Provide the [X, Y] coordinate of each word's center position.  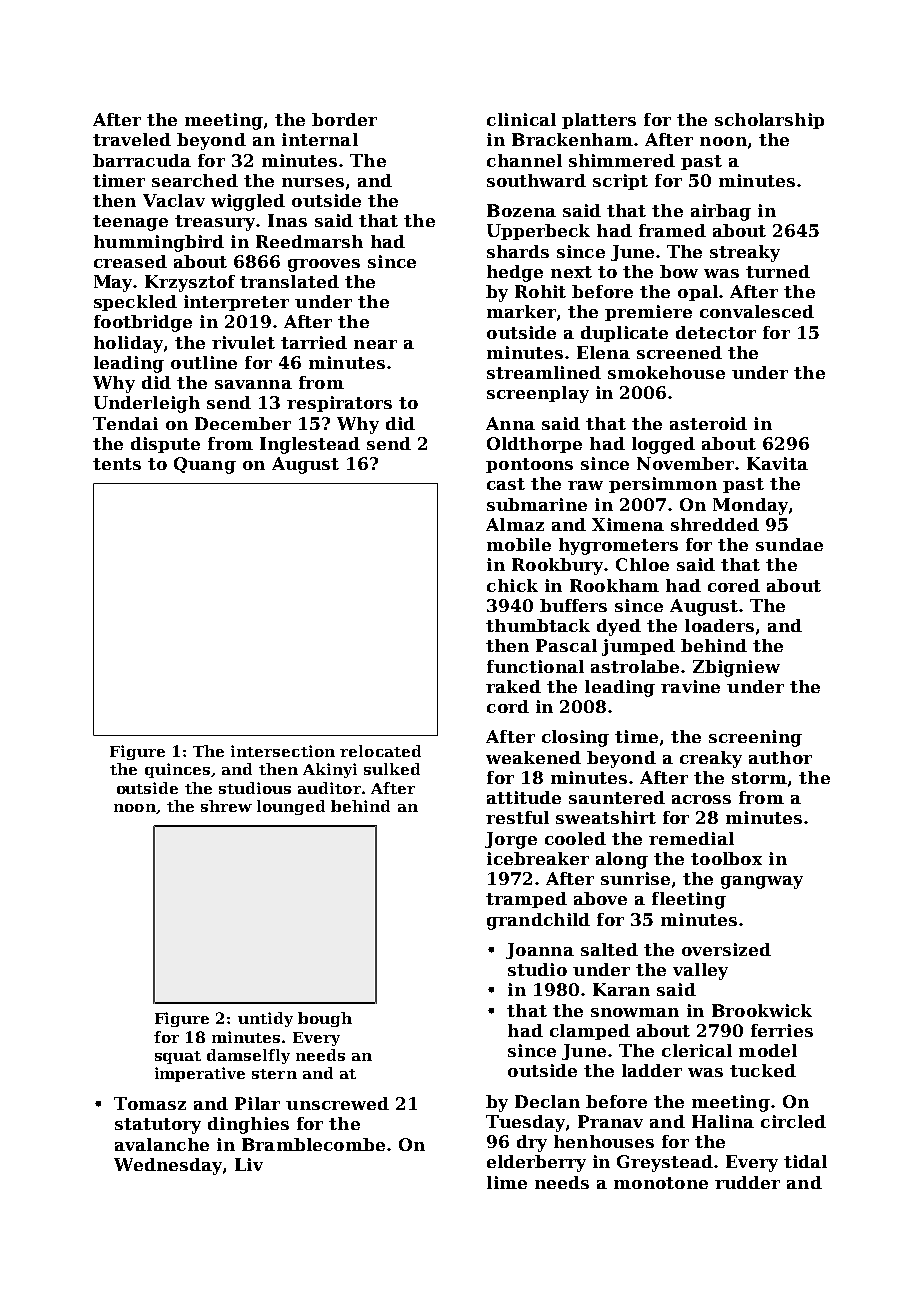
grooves [324, 265]
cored [734, 585]
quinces [177, 770]
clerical [697, 1050]
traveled [132, 139]
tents [117, 464]
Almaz [515, 524]
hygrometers [618, 546]
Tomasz [150, 1103]
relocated [380, 751]
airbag [721, 212]
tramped [526, 900]
